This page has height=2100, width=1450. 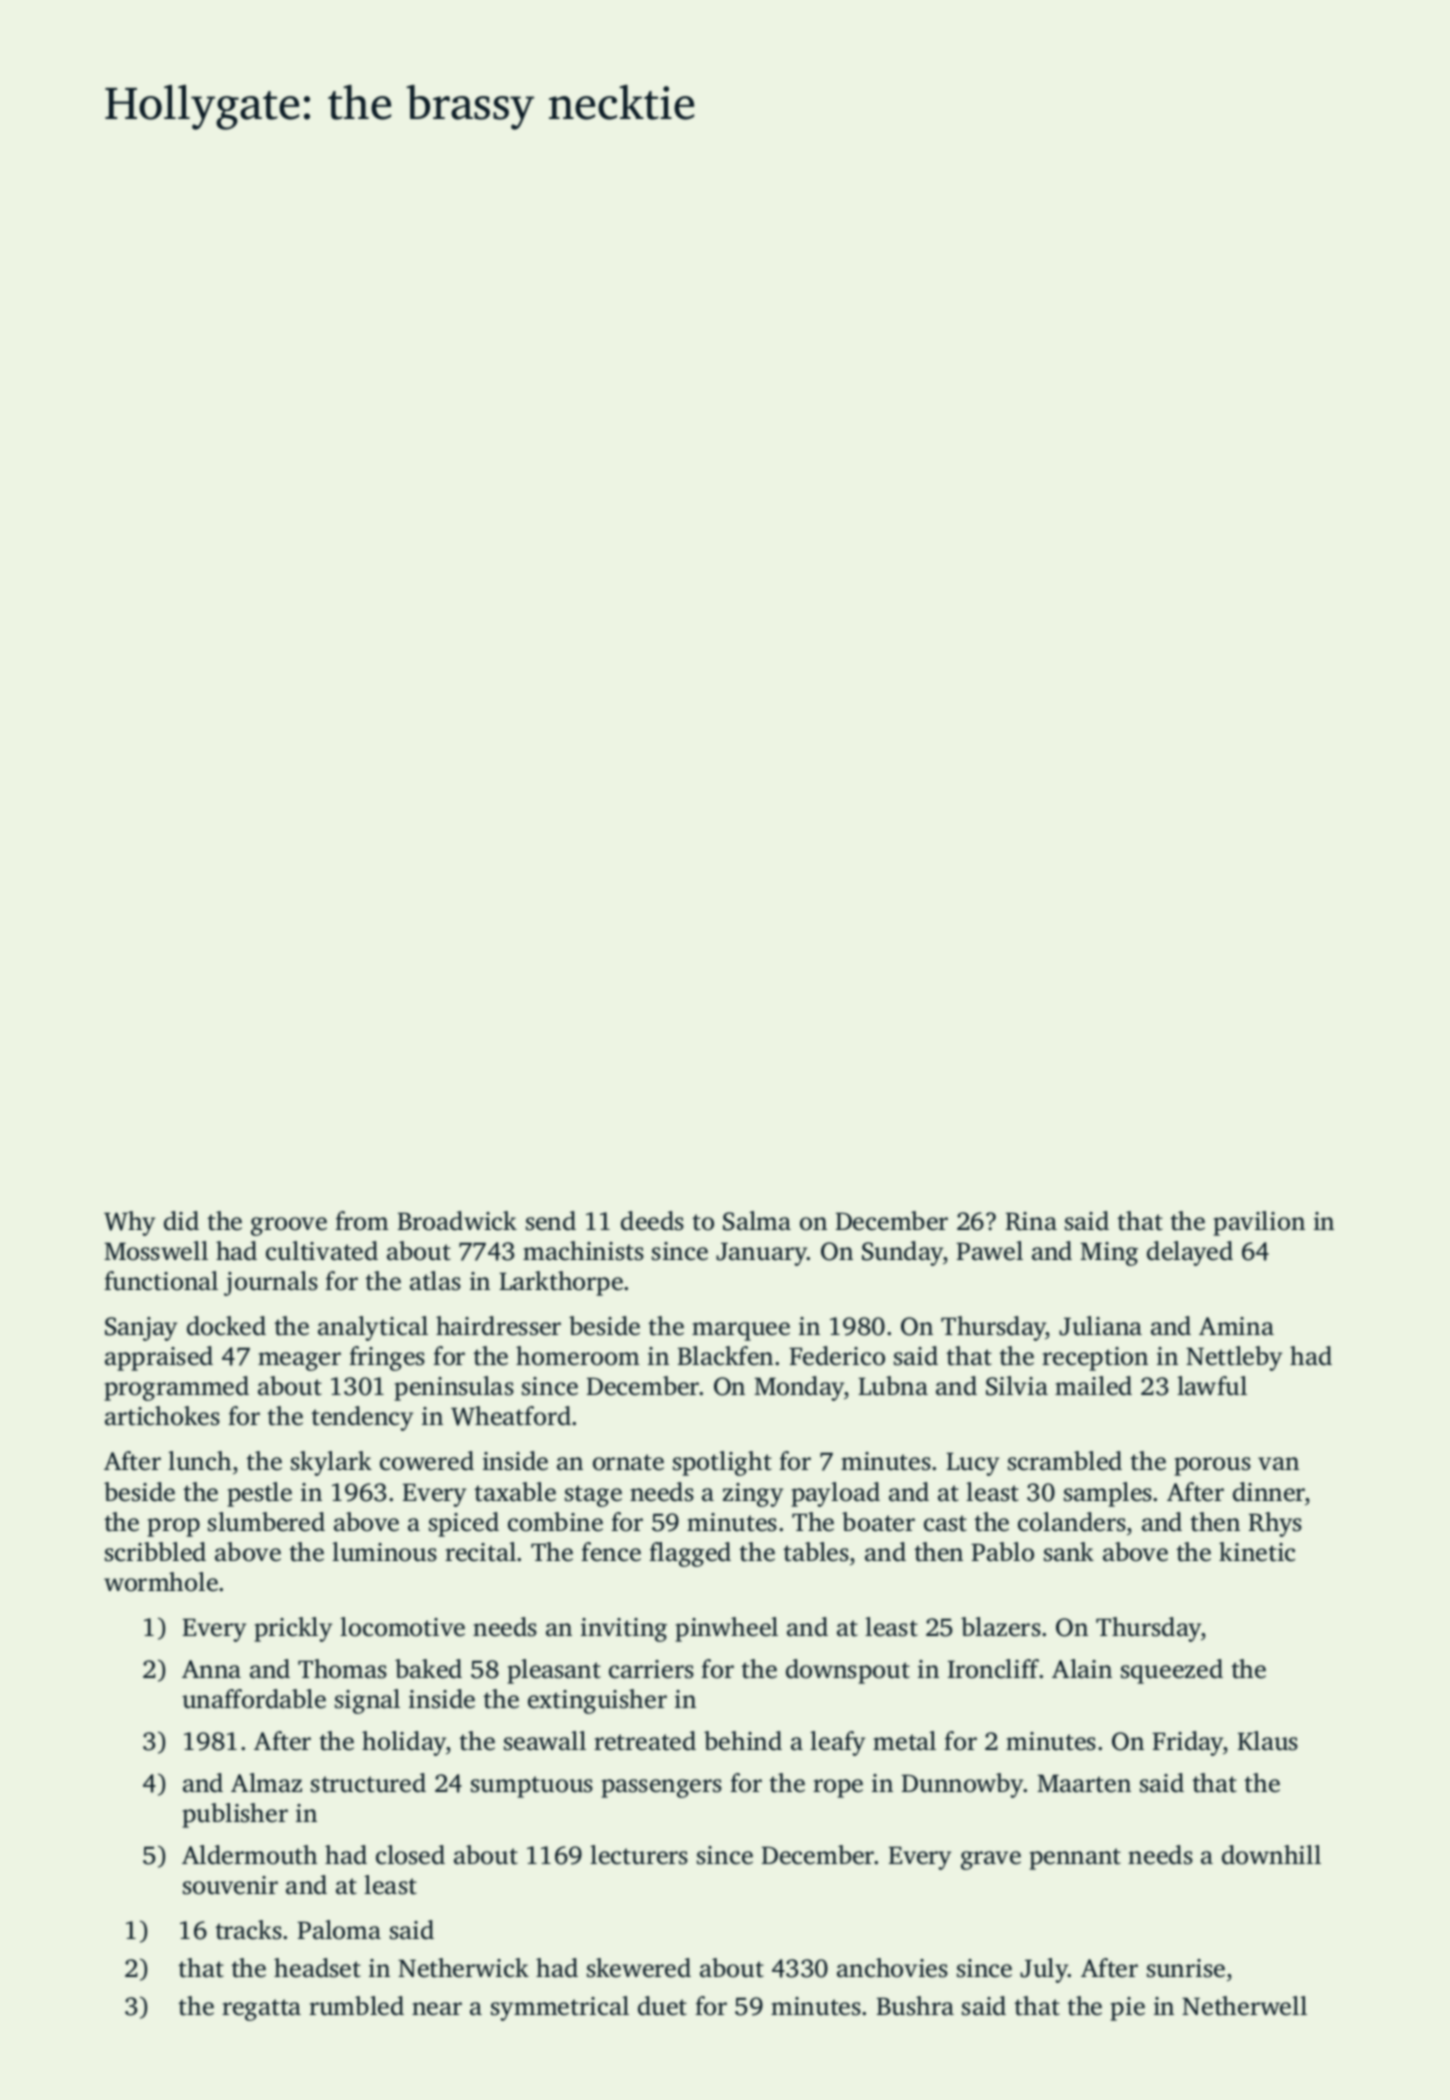 What do you see at coordinates (972, 1464) in the page?
I see `Lucy` at bounding box center [972, 1464].
